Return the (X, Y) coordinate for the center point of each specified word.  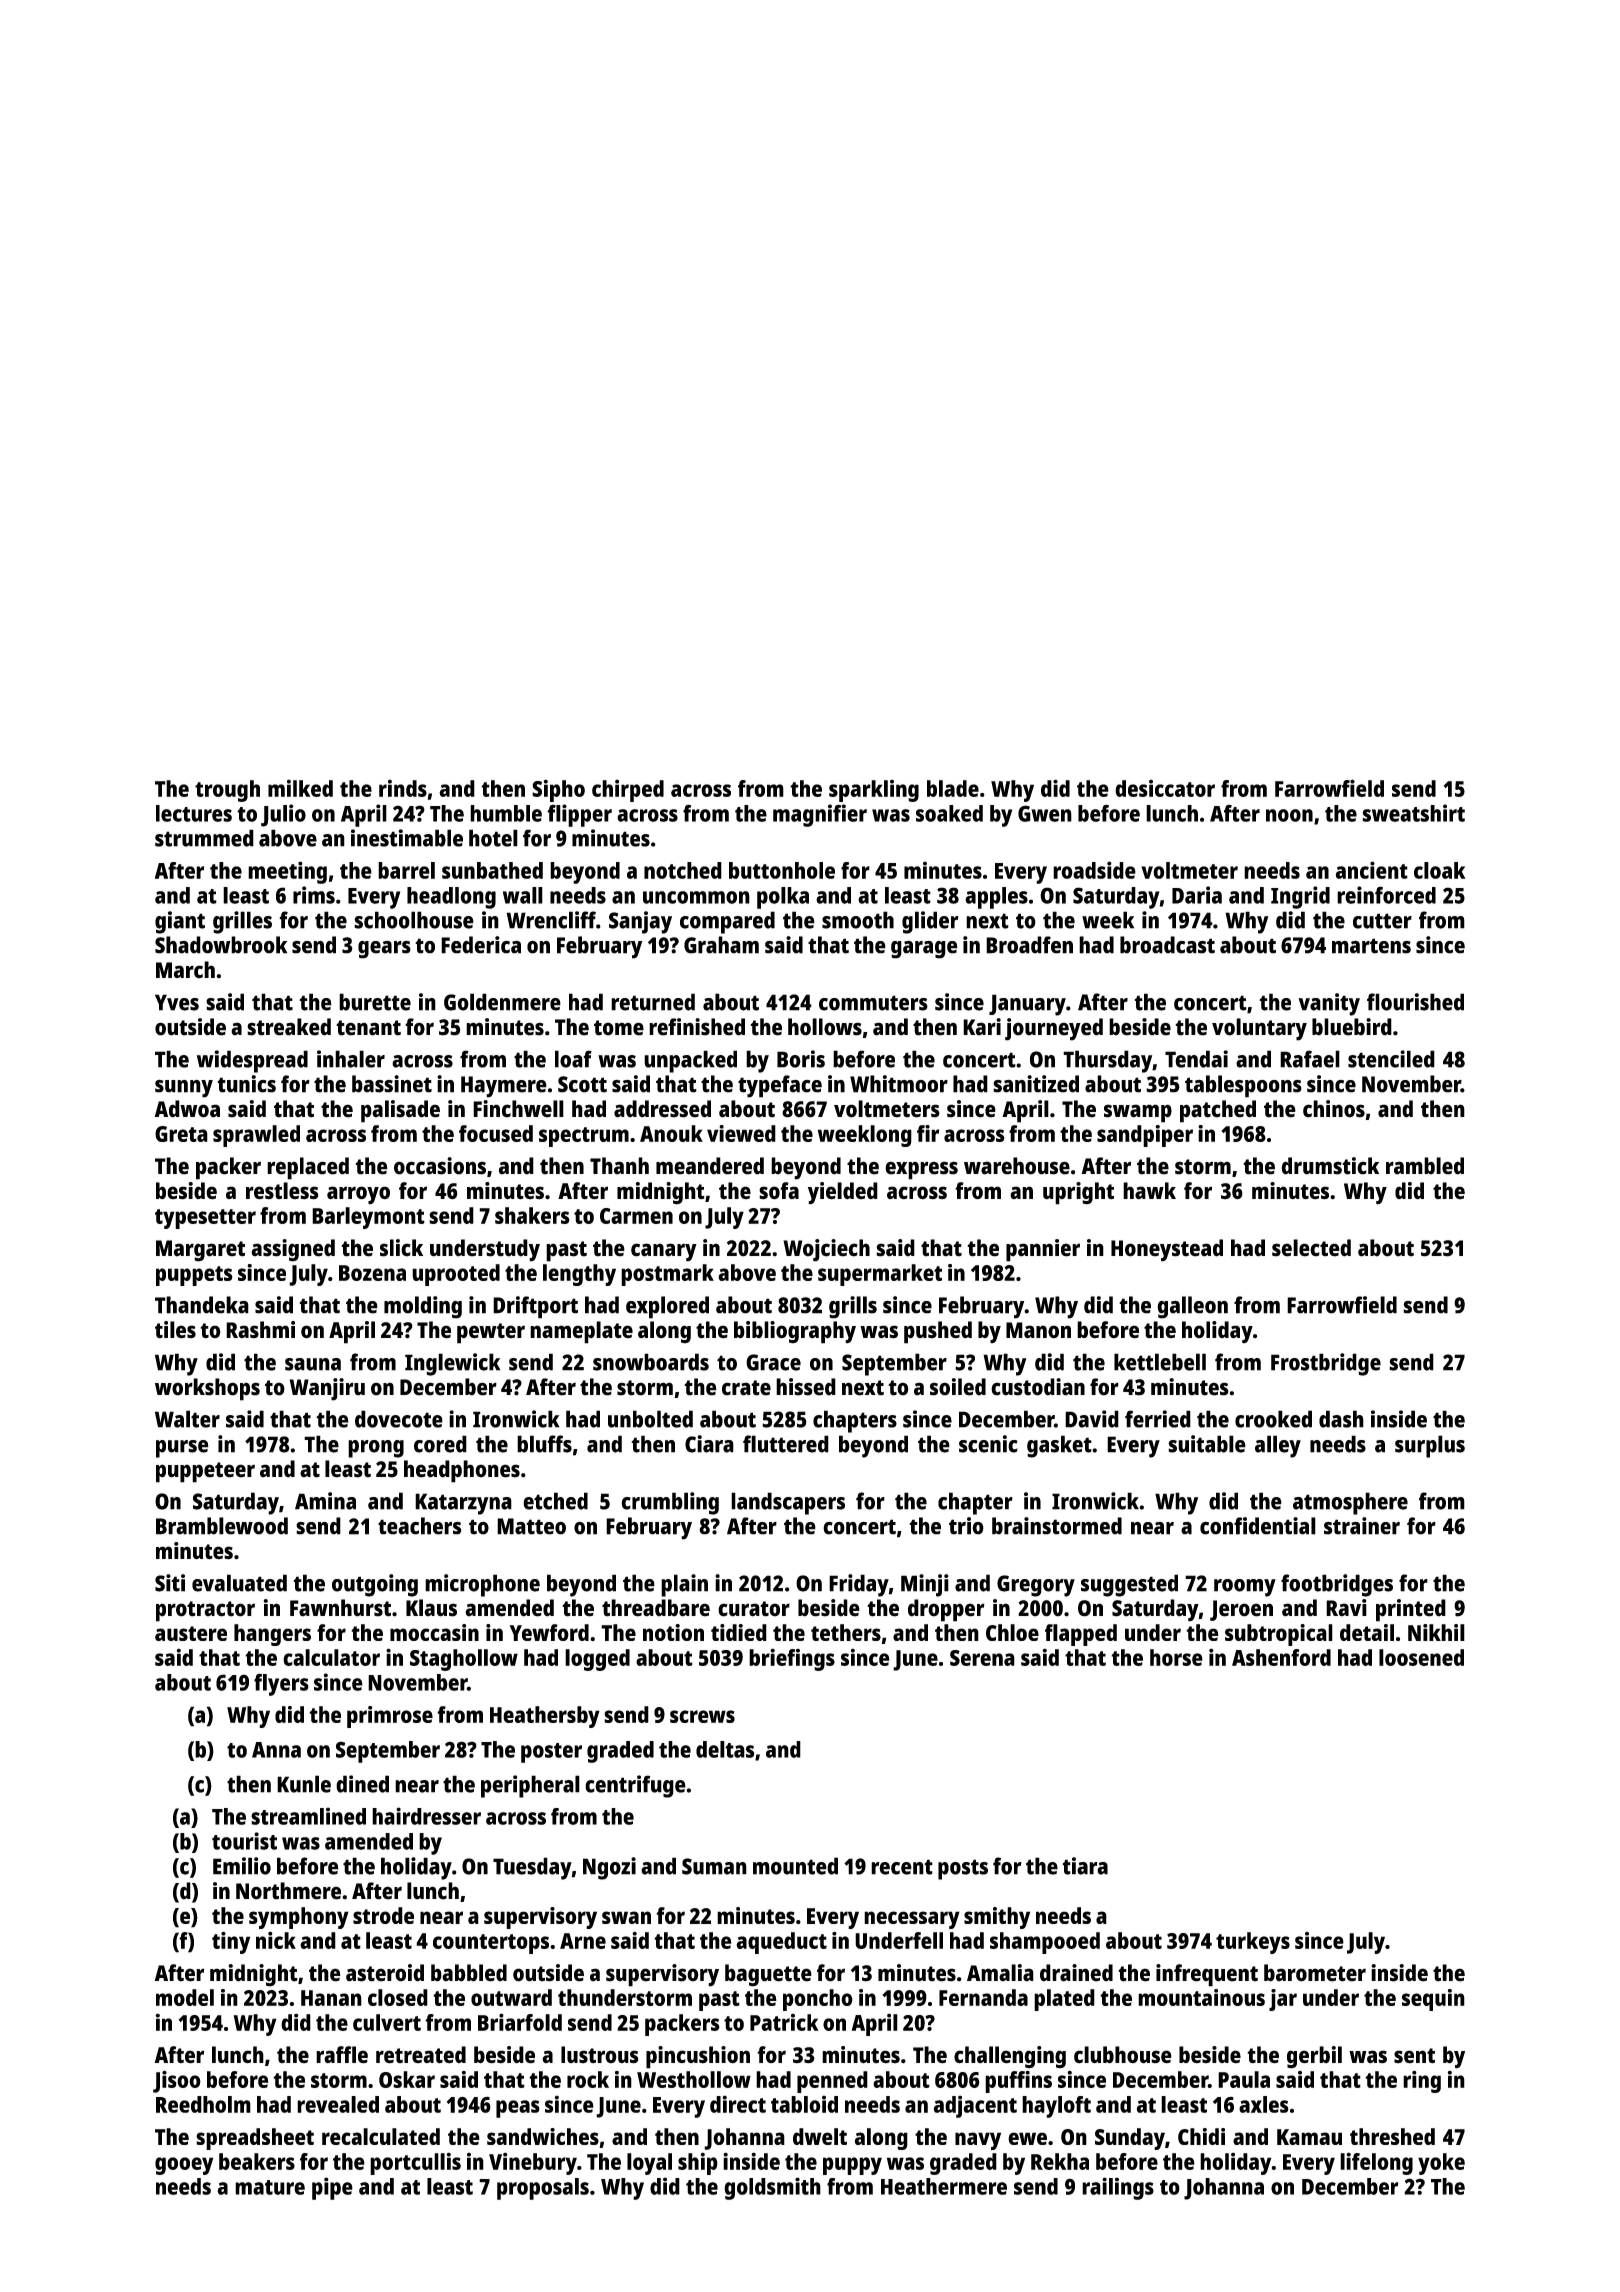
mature (270, 2187)
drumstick (1330, 1166)
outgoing (375, 1585)
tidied (739, 1632)
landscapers (788, 1503)
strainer (1362, 1526)
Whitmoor (899, 1084)
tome (619, 1028)
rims (314, 895)
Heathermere (944, 2186)
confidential (1258, 1526)
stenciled (1391, 1059)
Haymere (504, 1087)
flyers (281, 1684)
